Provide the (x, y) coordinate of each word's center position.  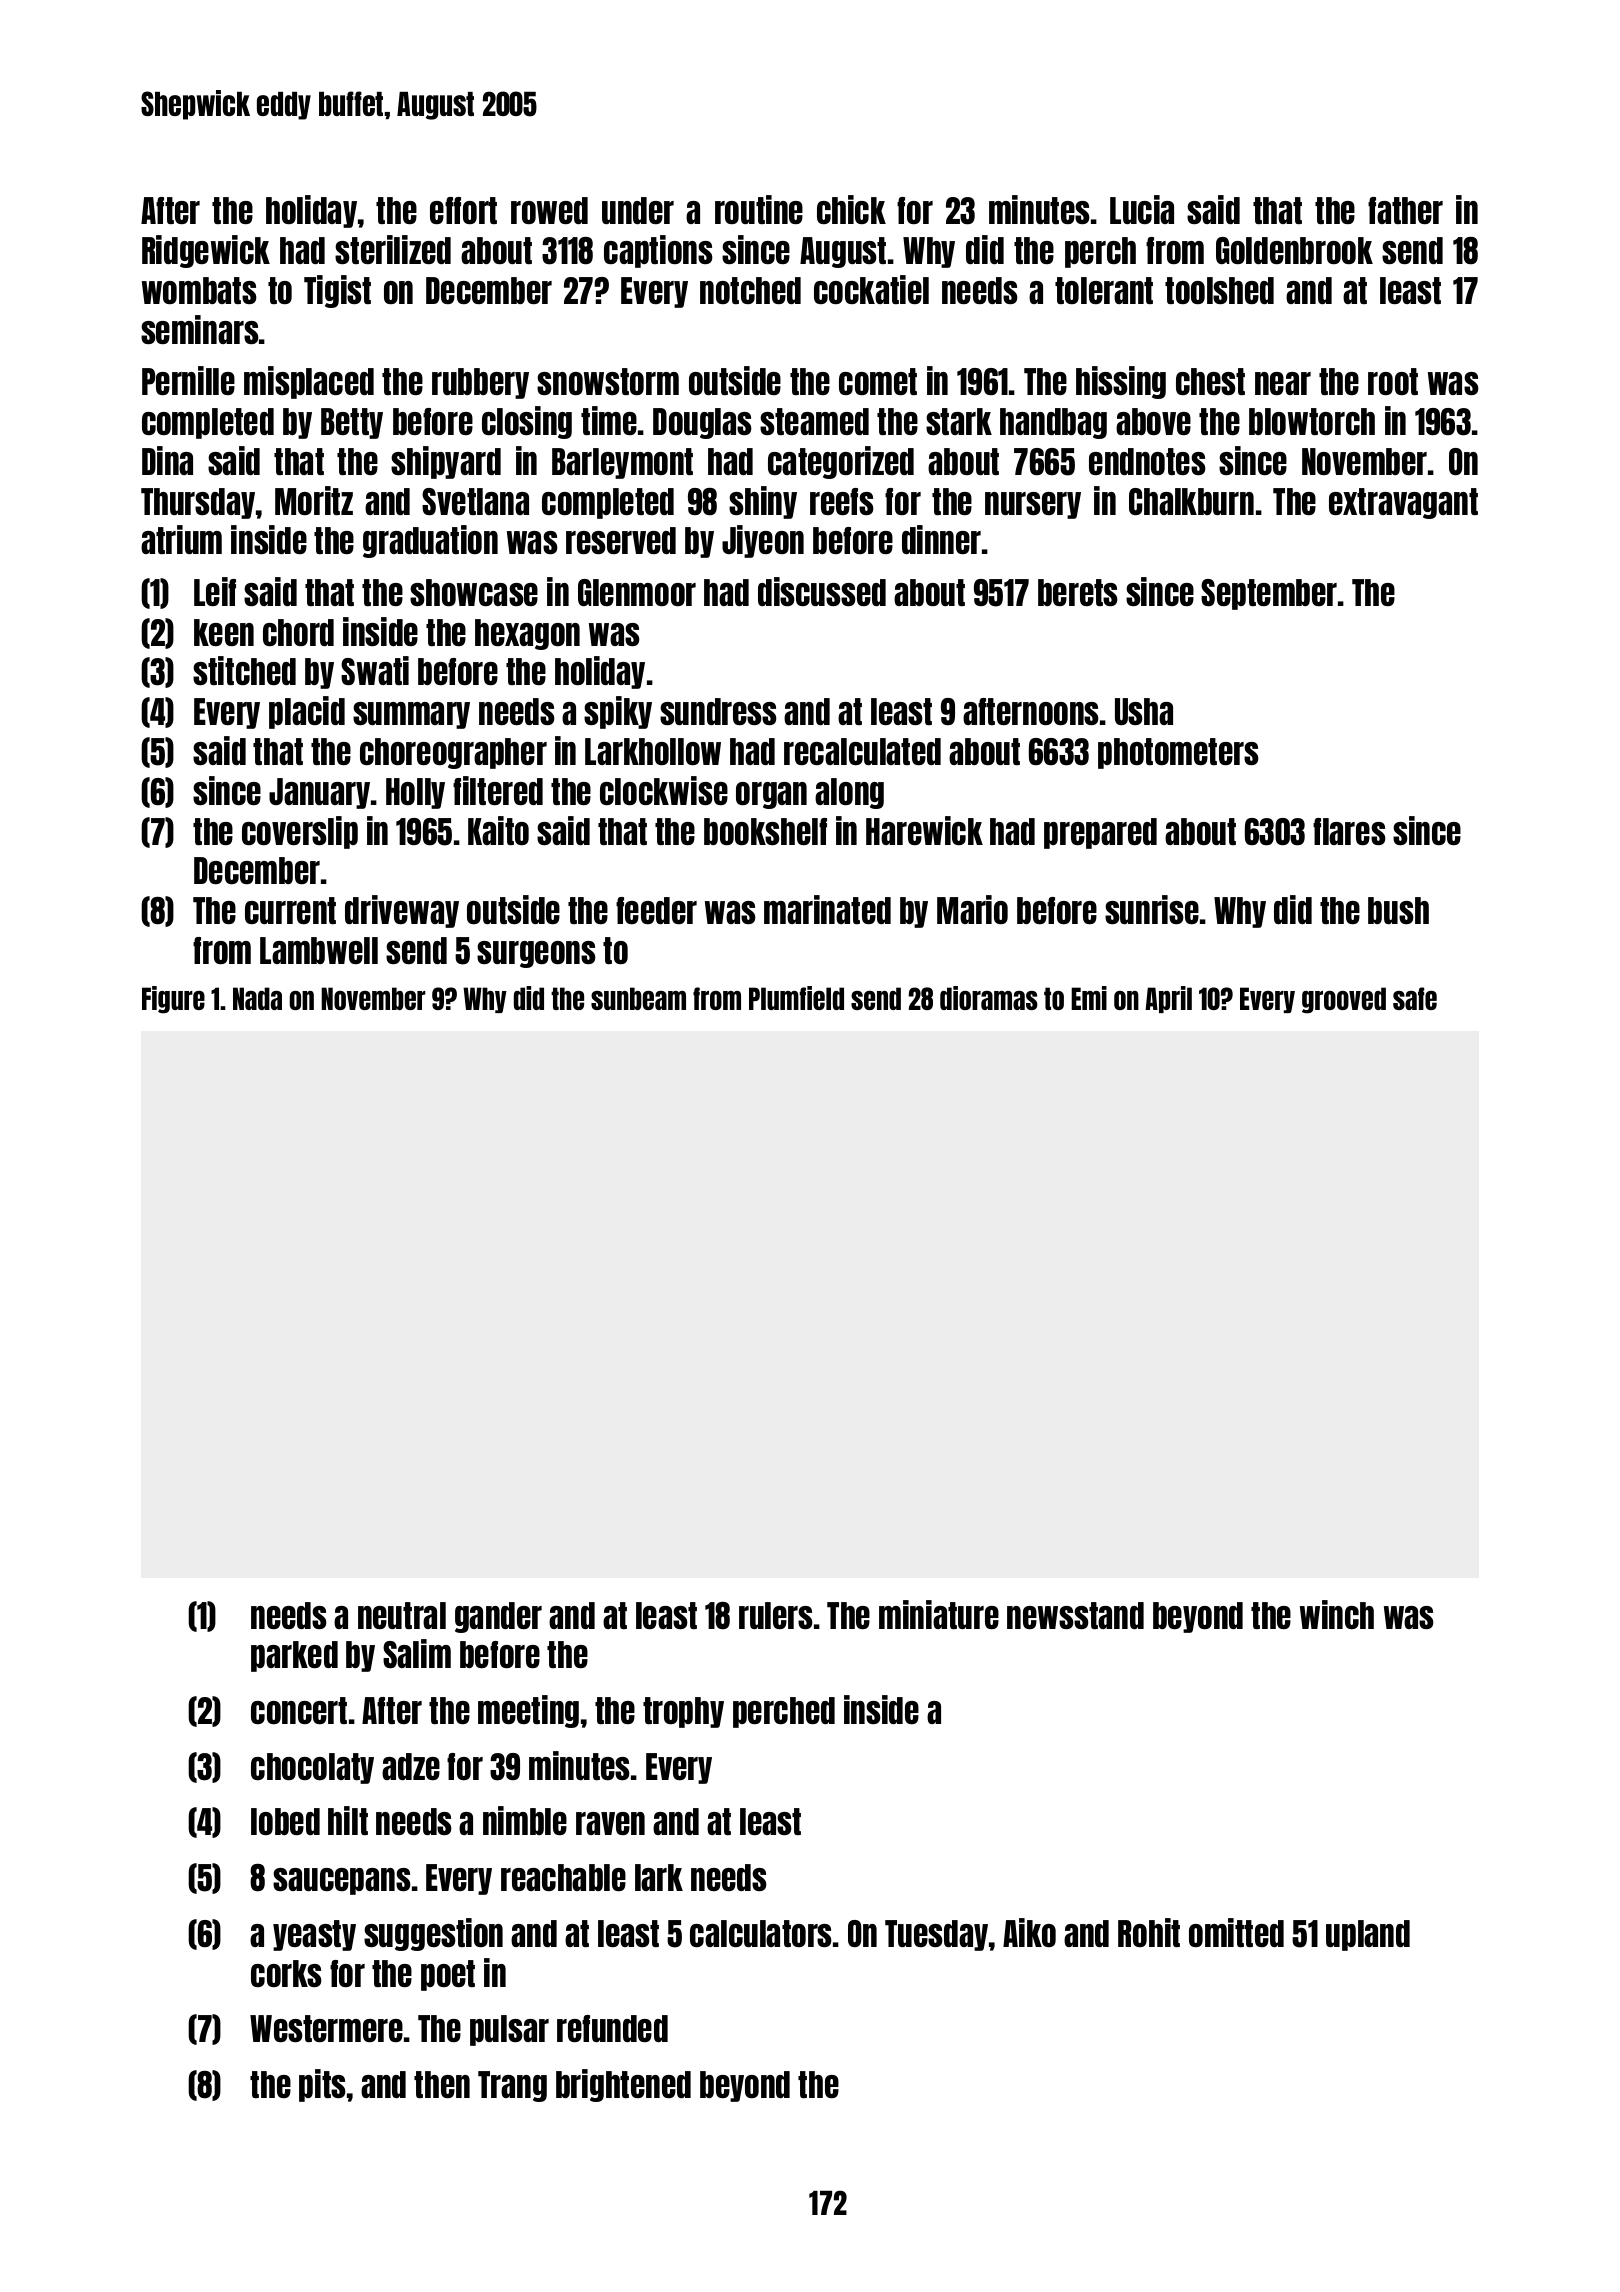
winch (1337, 1614)
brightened (623, 2085)
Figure (173, 1000)
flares (1349, 831)
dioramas (989, 998)
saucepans (342, 1881)
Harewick (924, 830)
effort (463, 210)
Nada (257, 998)
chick (851, 209)
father (1405, 210)
